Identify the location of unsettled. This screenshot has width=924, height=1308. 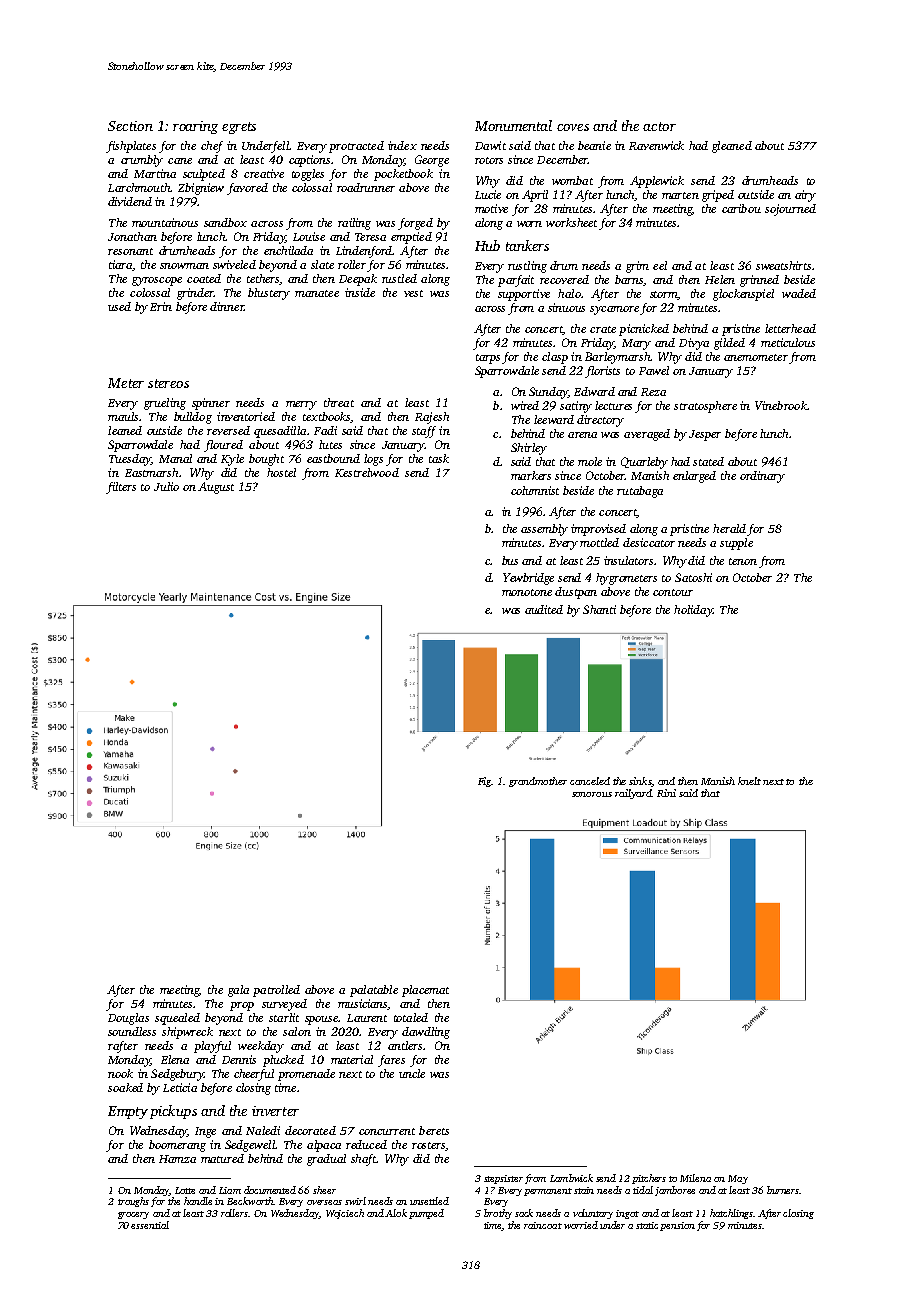
(429, 1201).
